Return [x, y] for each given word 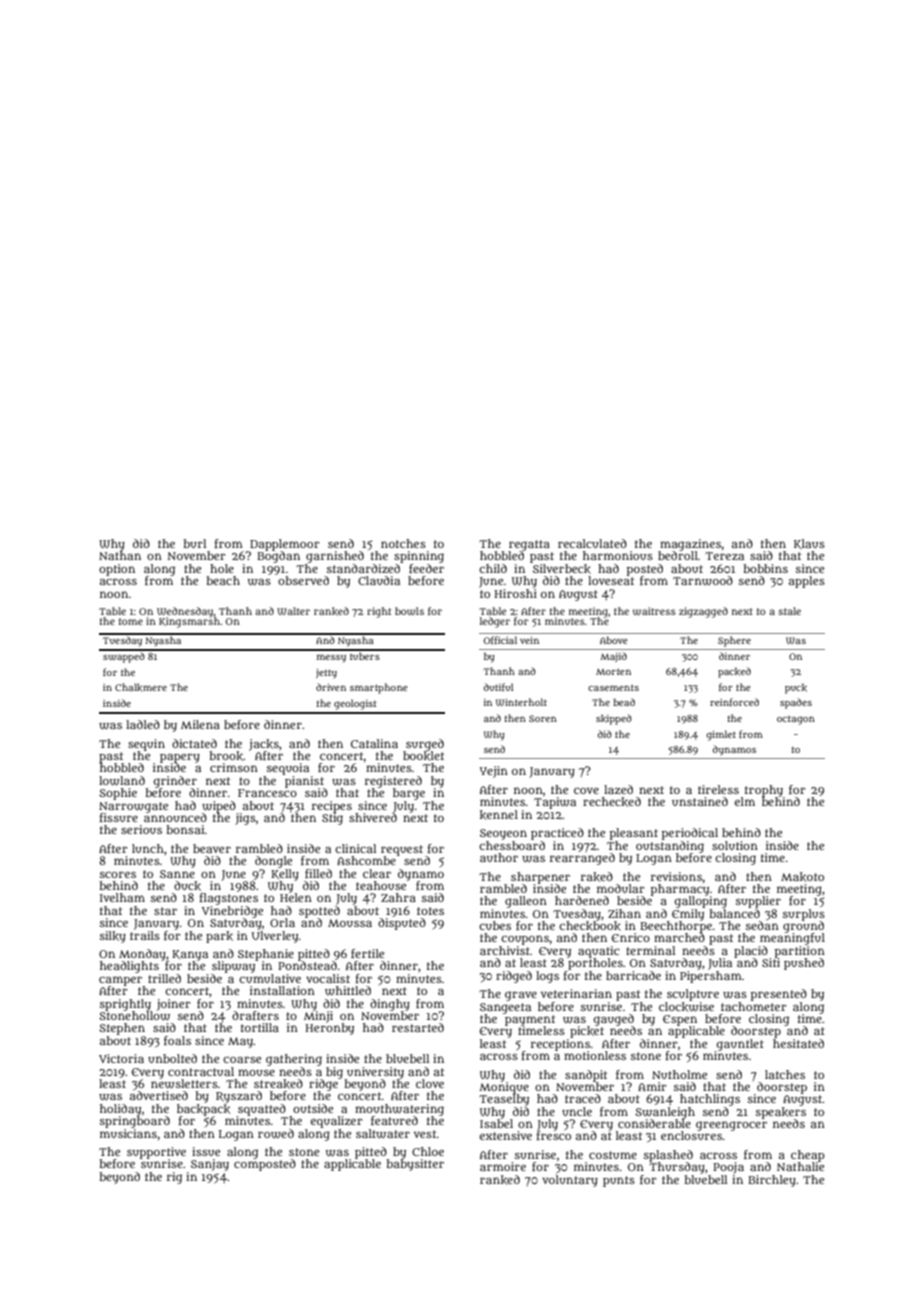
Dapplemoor [285, 545]
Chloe [428, 1151]
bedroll [678, 555]
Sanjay [210, 1165]
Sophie [118, 794]
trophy [764, 791]
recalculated [592, 543]
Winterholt [521, 702]
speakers [781, 1113]
